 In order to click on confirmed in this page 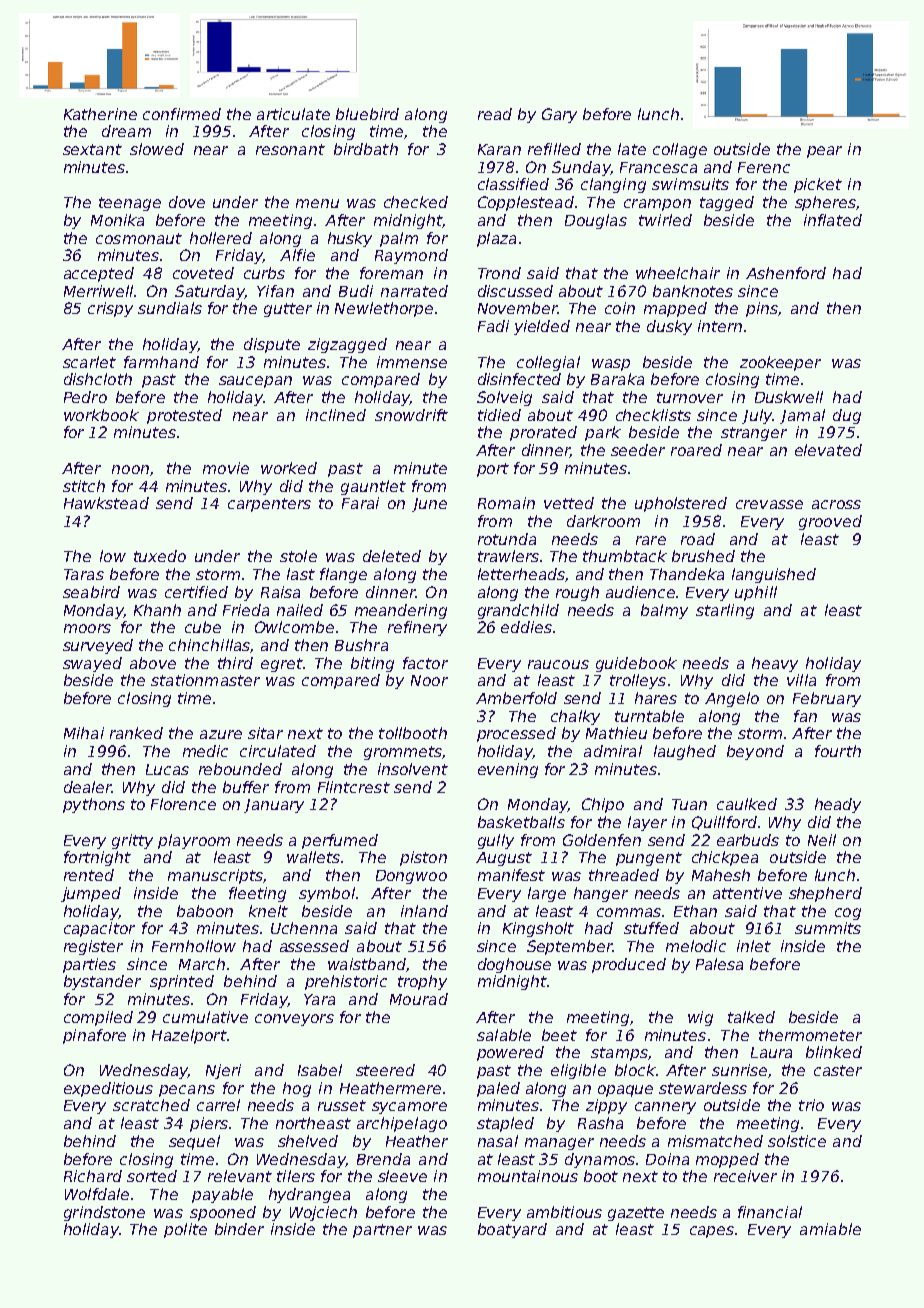, I will do `click(182, 114)`.
